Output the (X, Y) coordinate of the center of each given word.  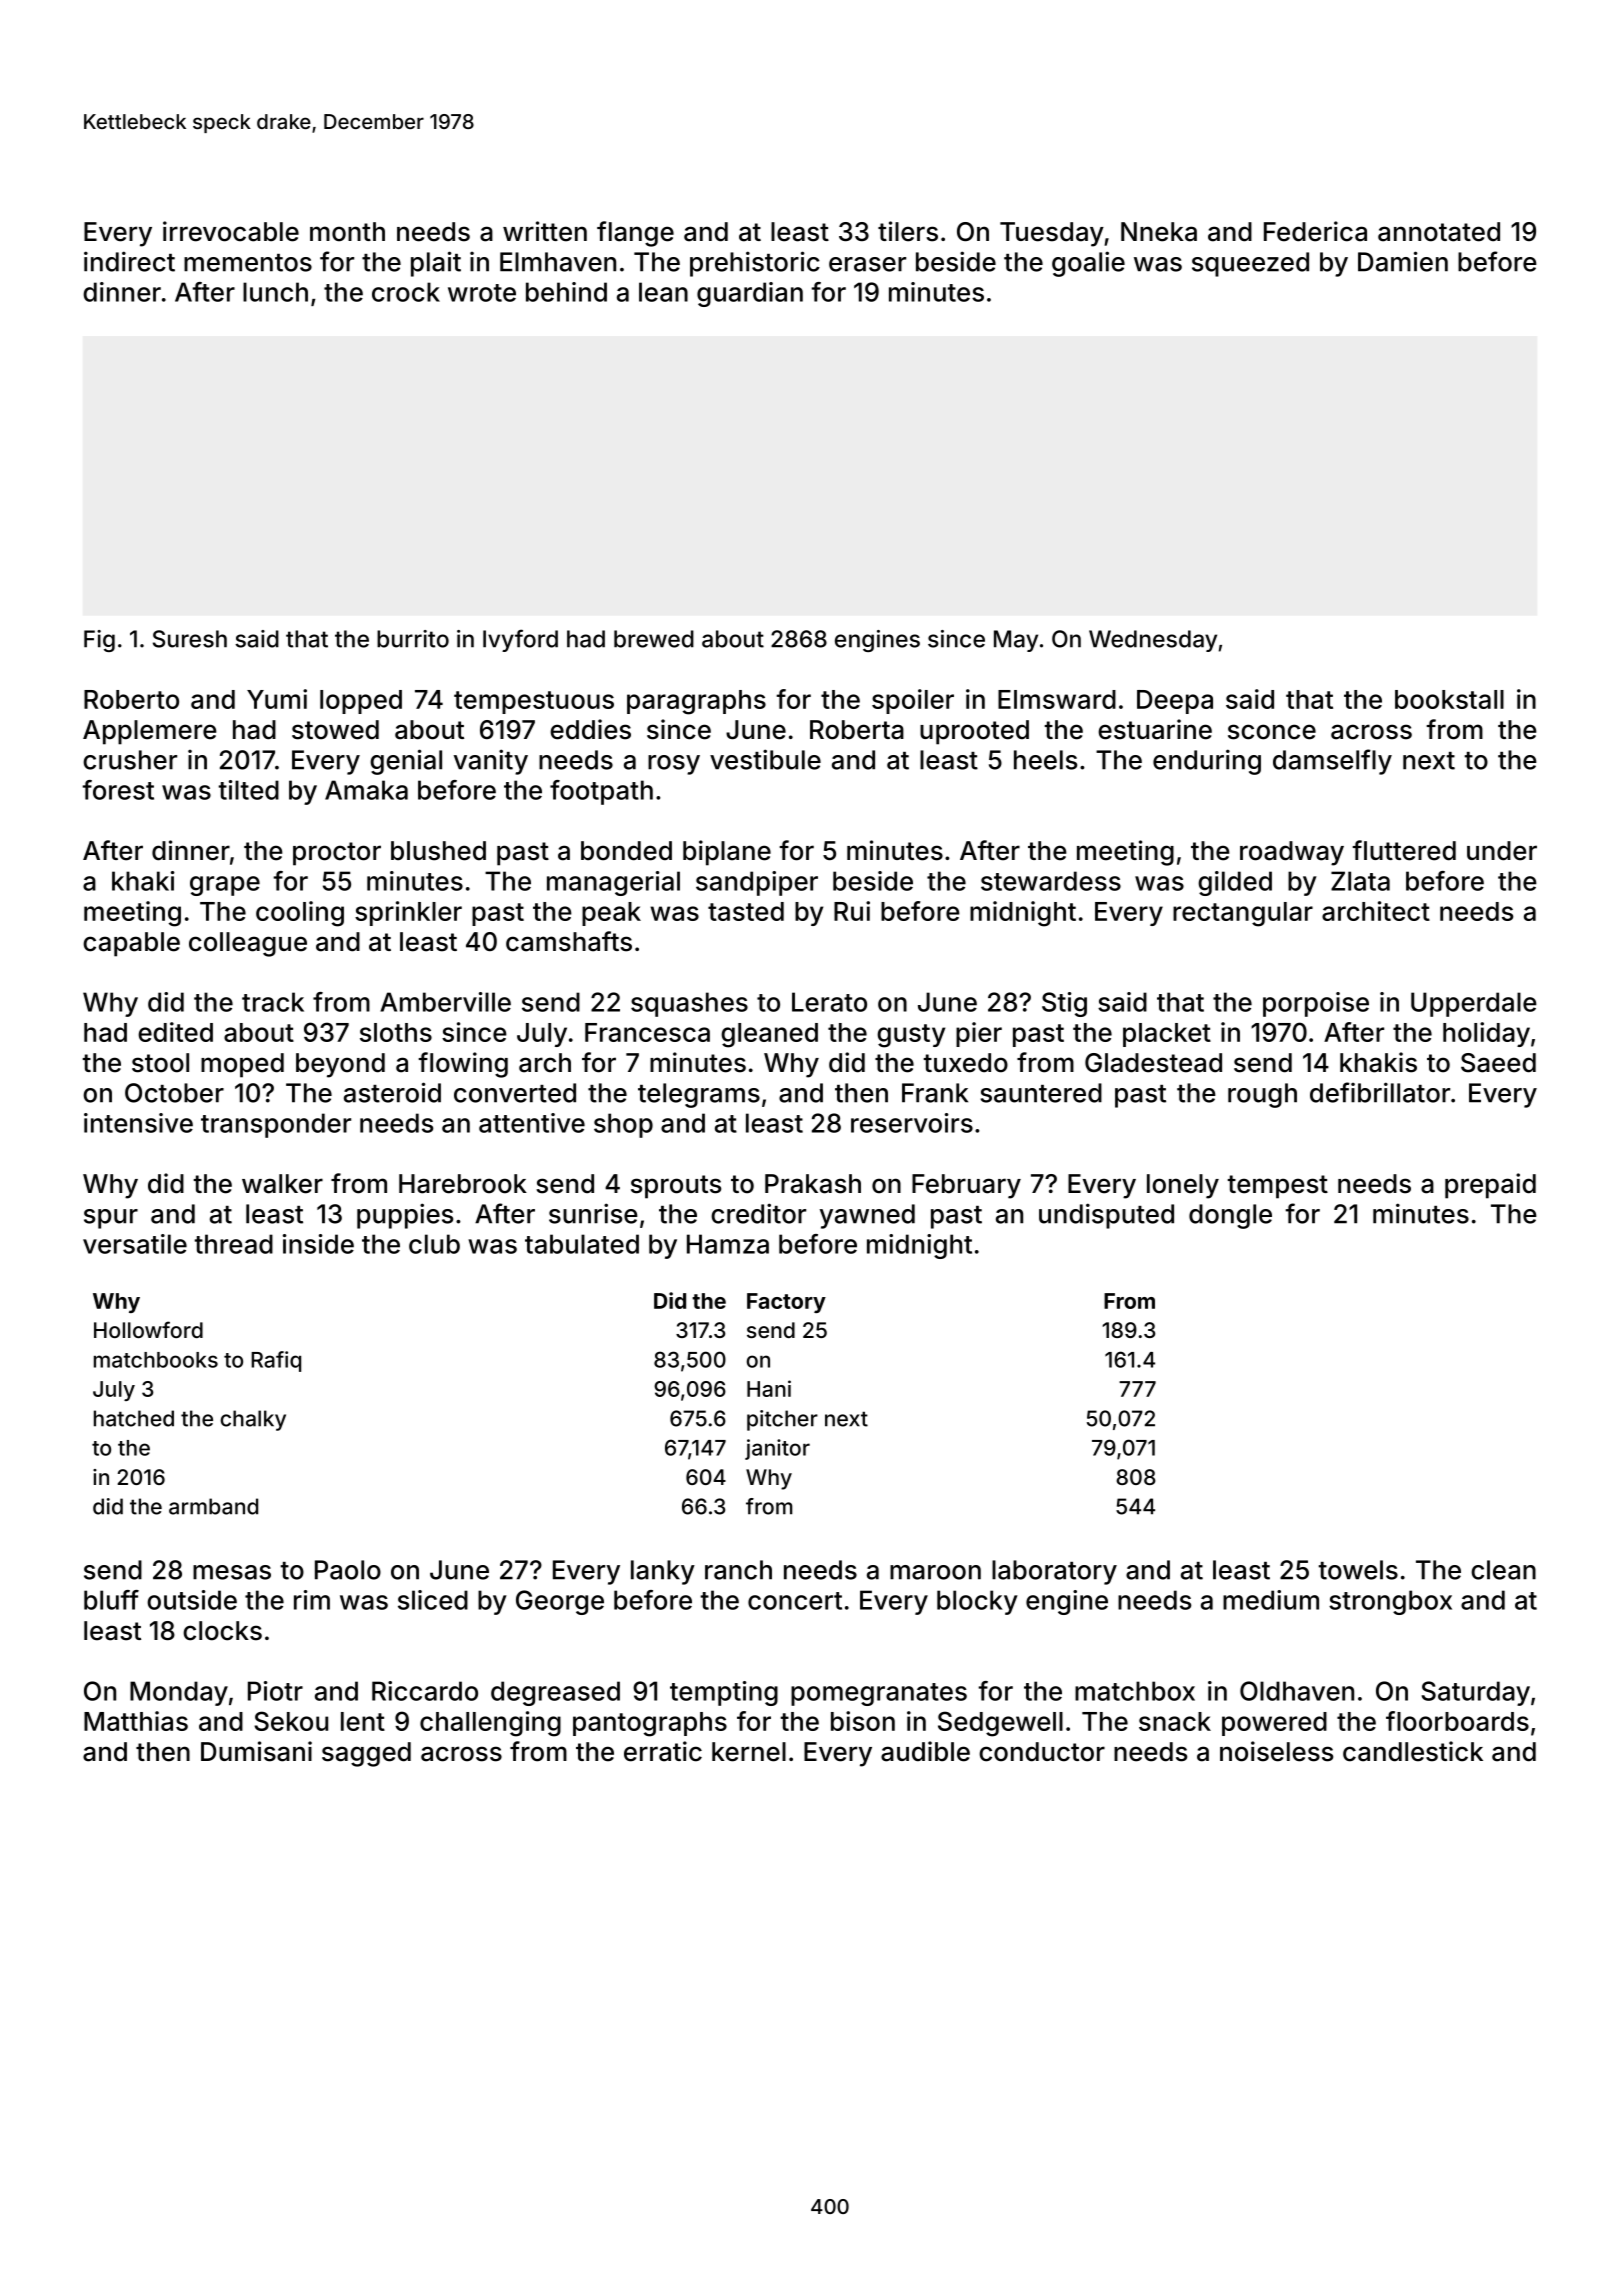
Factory (786, 1303)
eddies (590, 729)
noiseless (1276, 1751)
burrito (413, 639)
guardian (750, 294)
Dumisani (256, 1751)
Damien (1403, 261)
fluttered (1404, 850)
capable (131, 944)
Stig (1064, 1004)
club (434, 1244)
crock (406, 292)
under (1502, 851)
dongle (1230, 1216)
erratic (663, 1751)
